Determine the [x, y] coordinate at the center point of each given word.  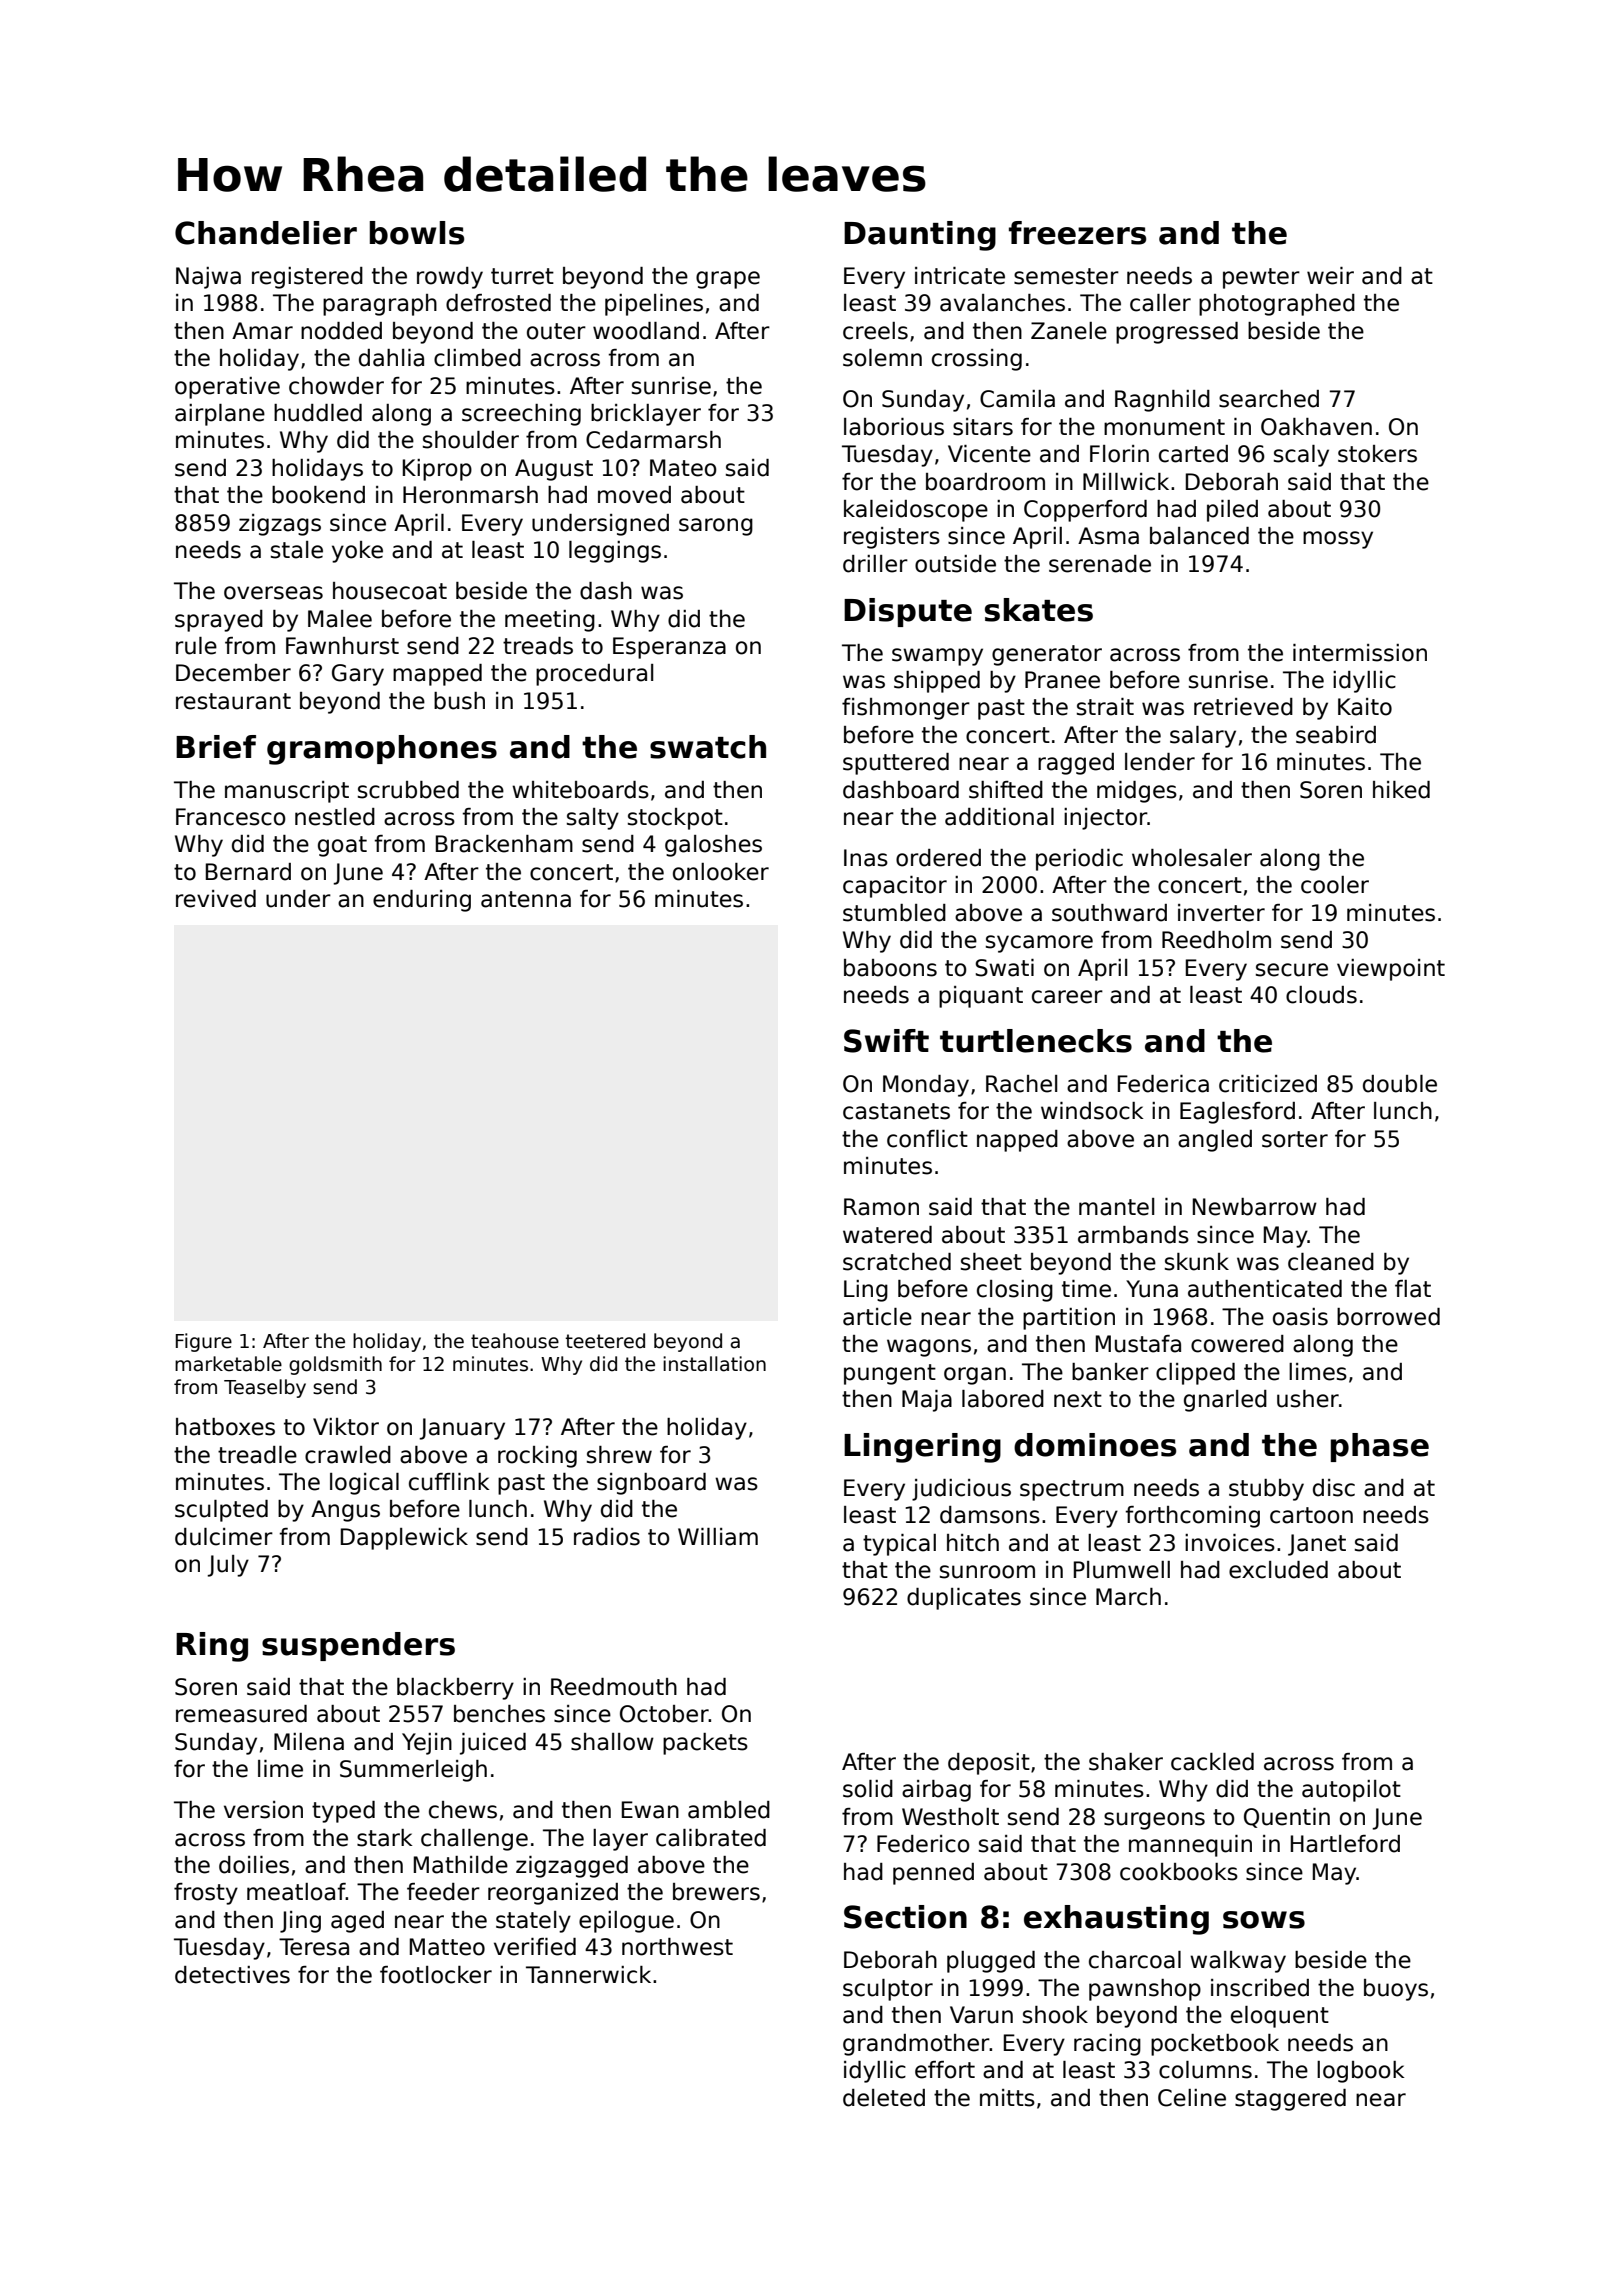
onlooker [721, 872]
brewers [716, 1892]
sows [1264, 1920]
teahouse [515, 1341]
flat [1413, 1289]
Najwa [208, 278]
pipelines [654, 305]
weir [1330, 276]
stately [533, 1922]
